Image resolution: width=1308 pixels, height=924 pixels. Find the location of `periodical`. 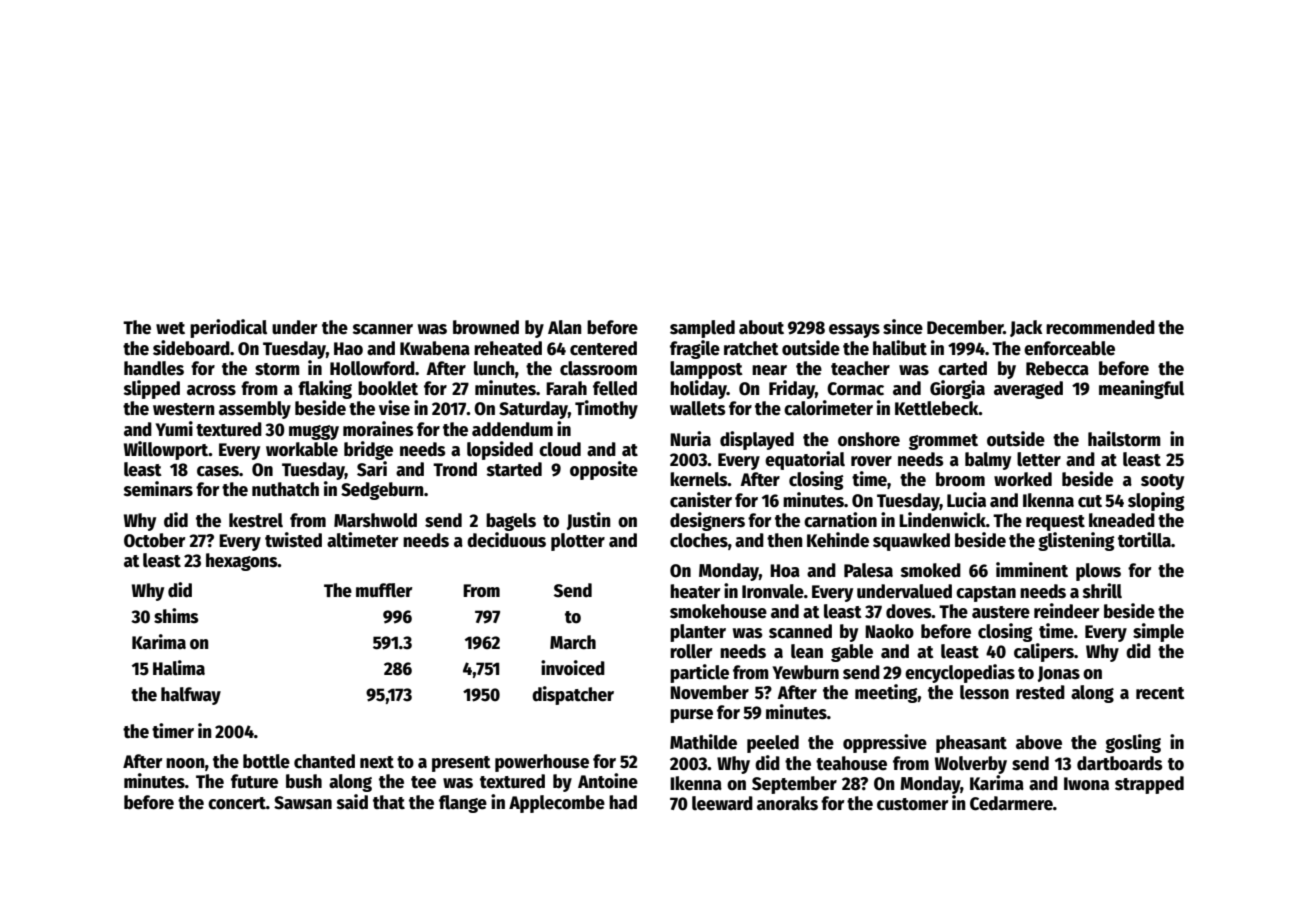

periodical is located at coordinates (228, 328).
